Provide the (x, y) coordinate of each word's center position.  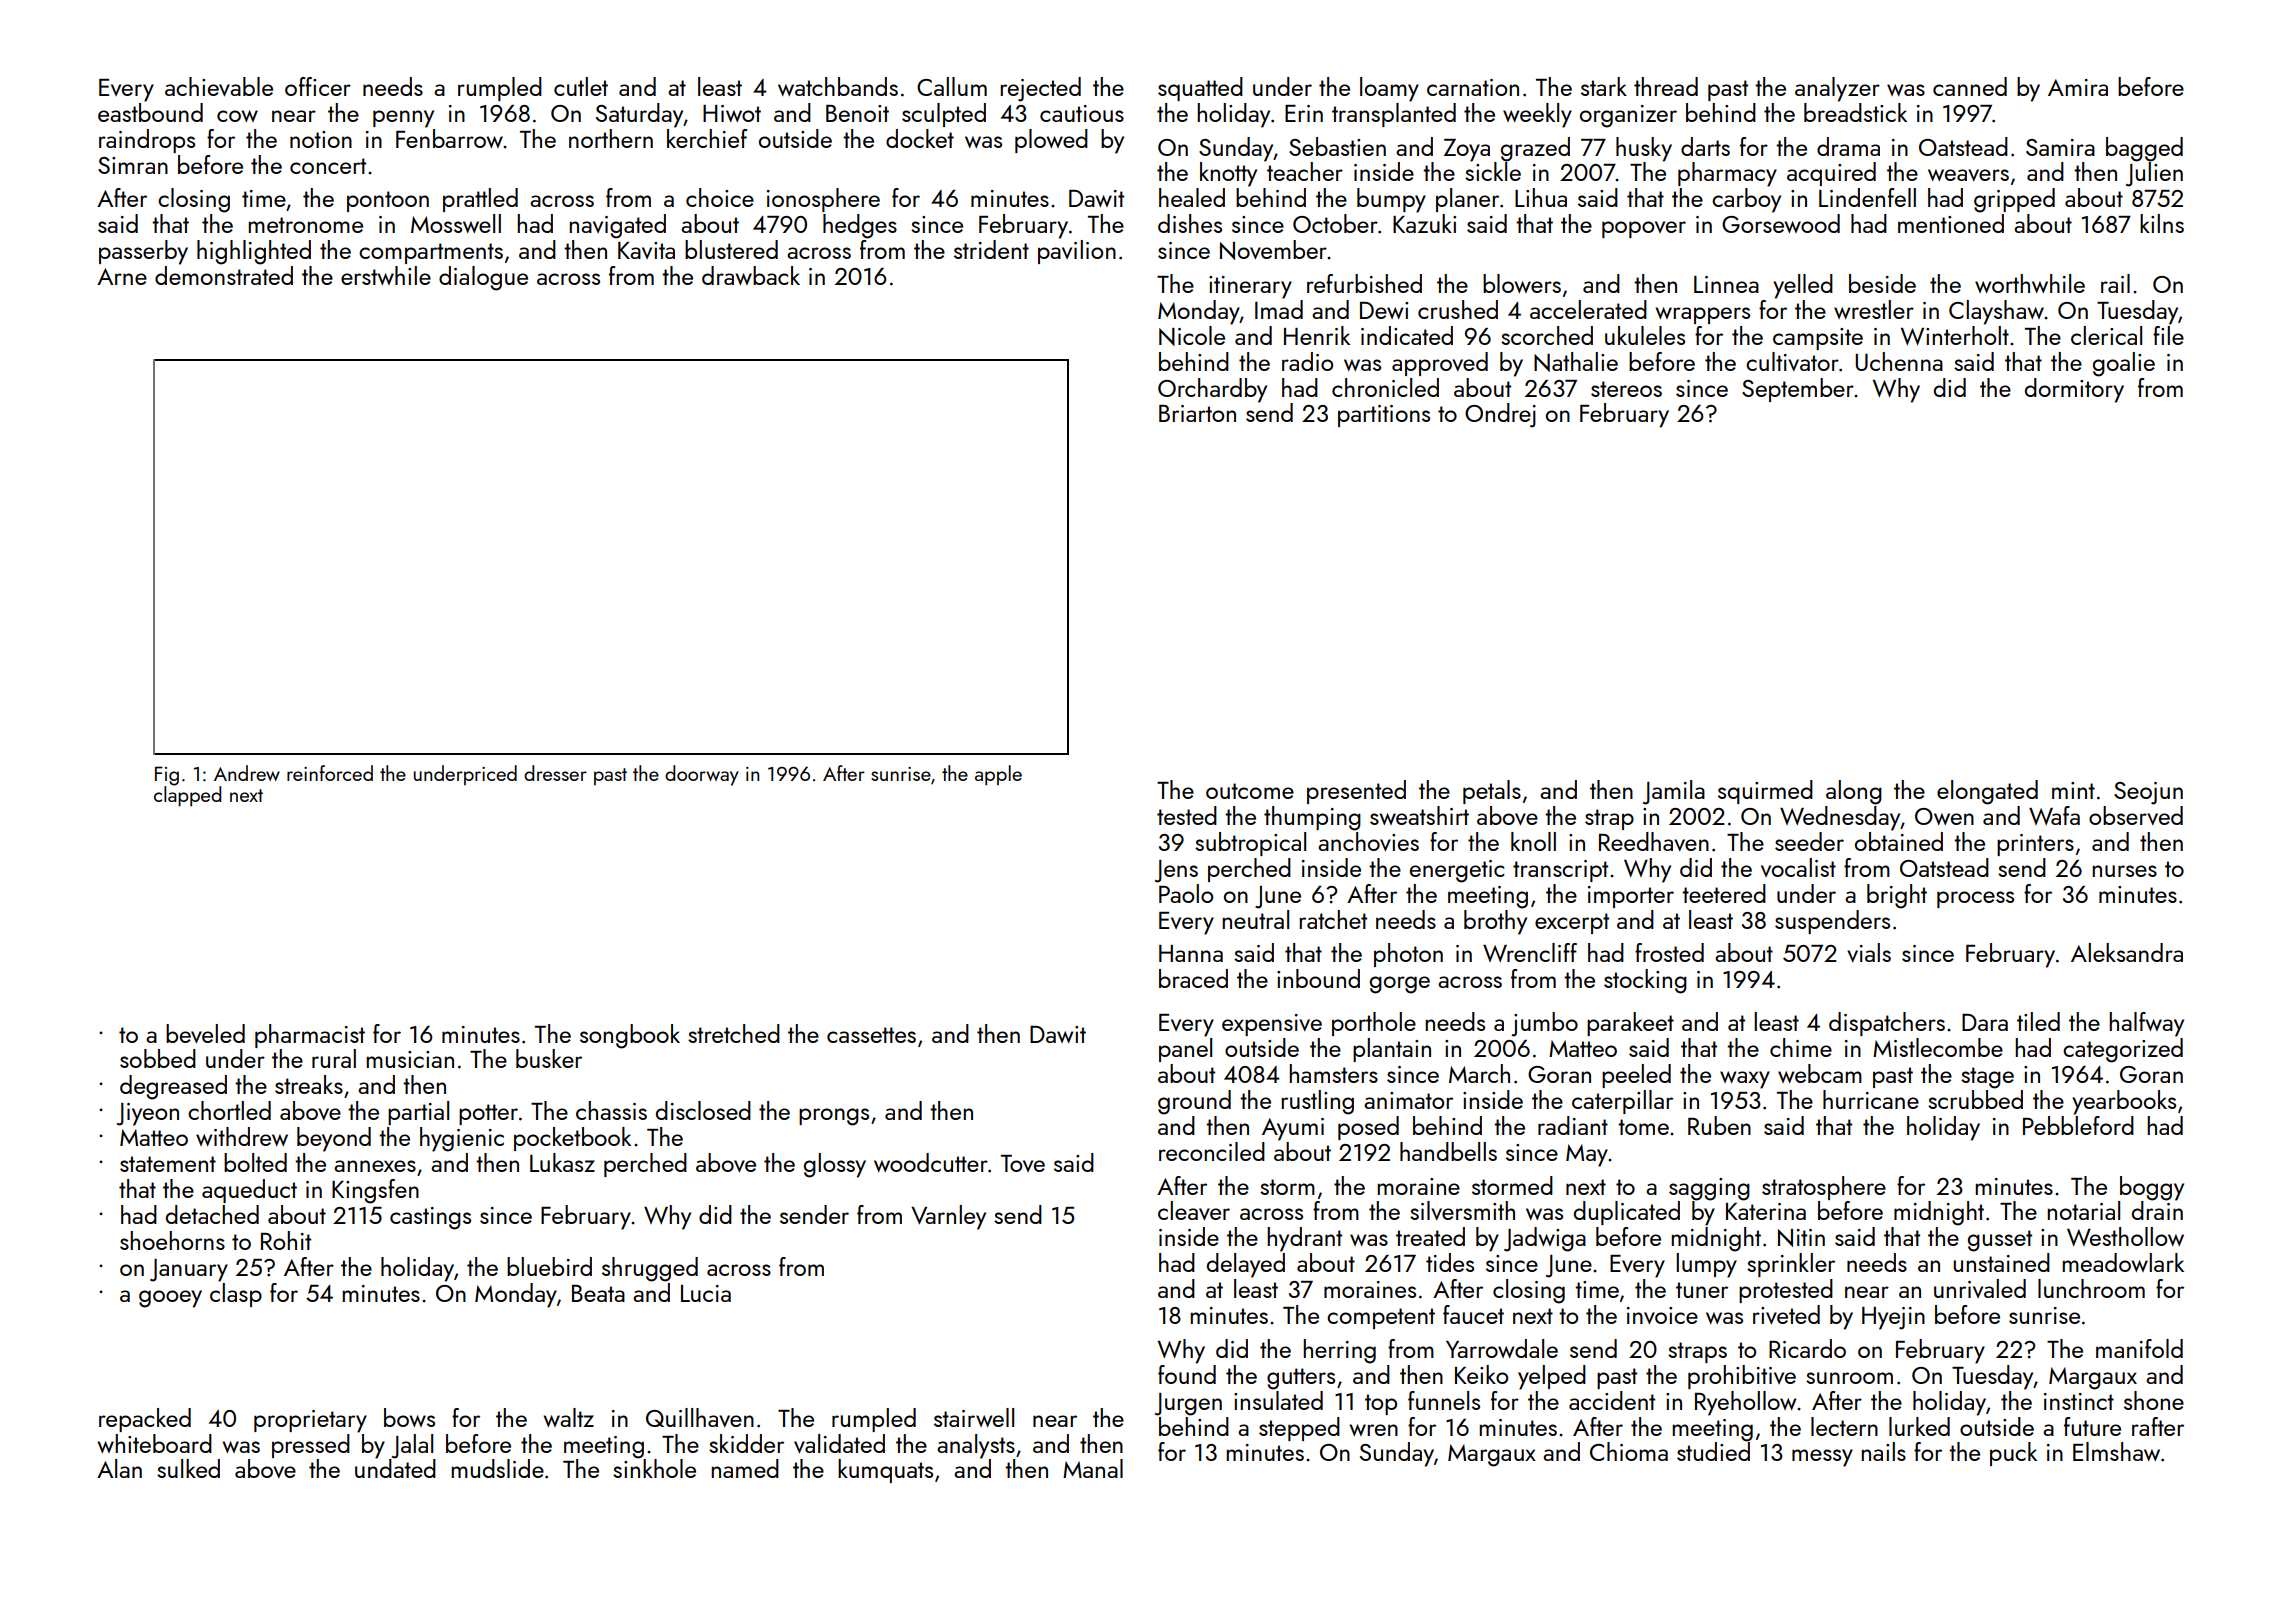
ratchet (1333, 919)
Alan (119, 1468)
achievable (219, 86)
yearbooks (2124, 1102)
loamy (1389, 89)
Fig (167, 776)
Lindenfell (1867, 197)
